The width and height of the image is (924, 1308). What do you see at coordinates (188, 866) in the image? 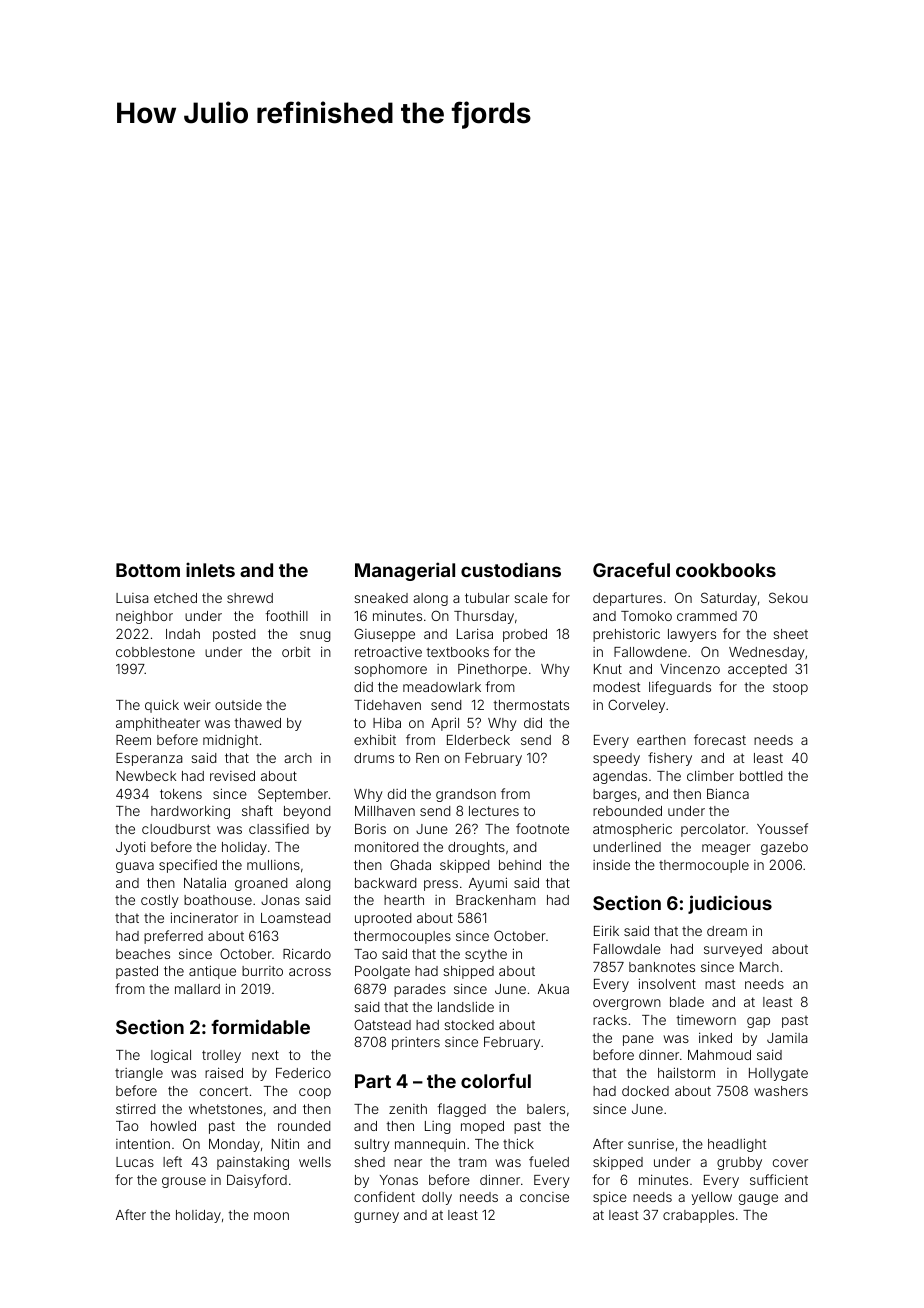
I see `specified` at bounding box center [188, 866].
